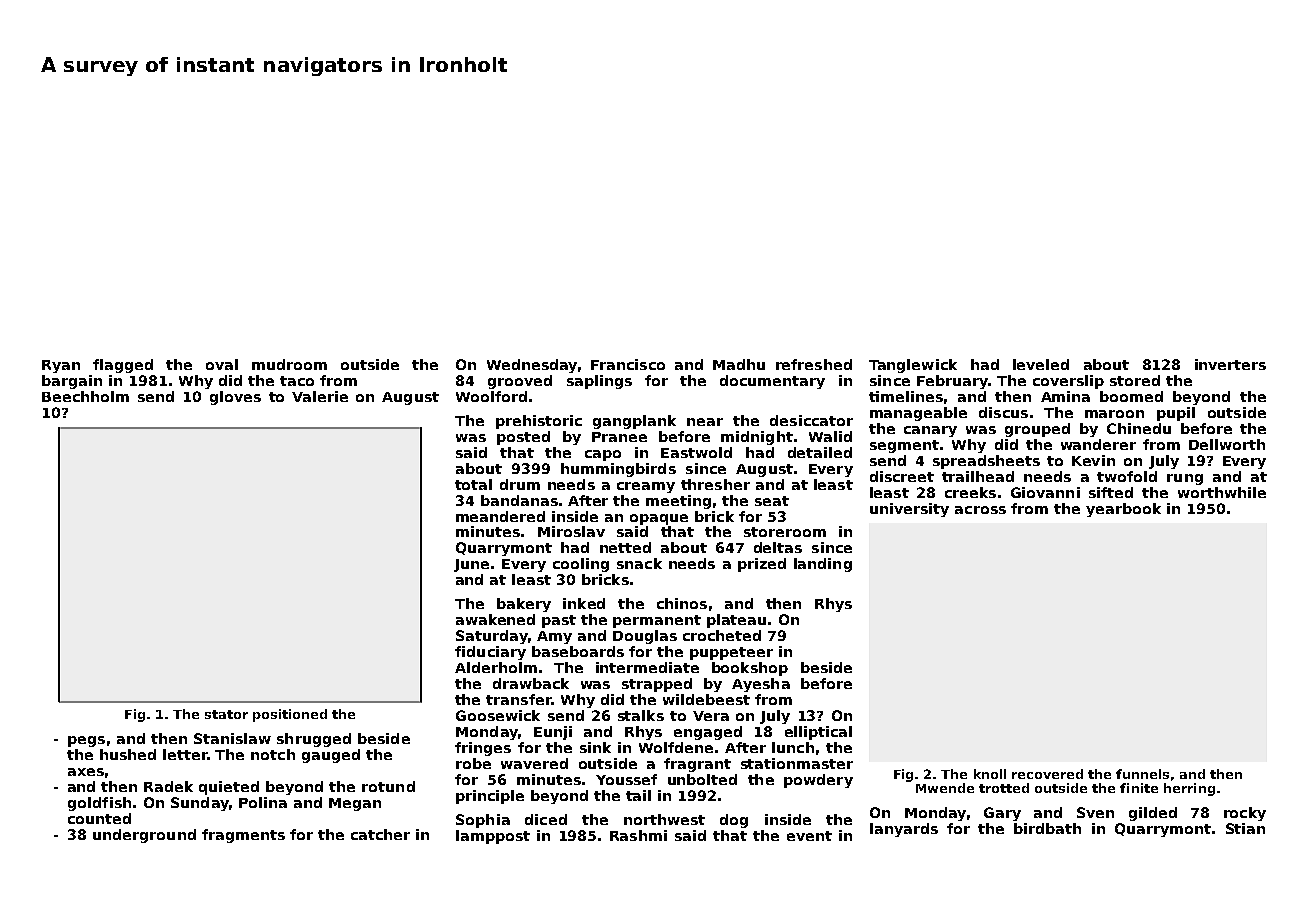  Describe the element at coordinates (1230, 364) in the screenshot. I see `inverters` at that location.
